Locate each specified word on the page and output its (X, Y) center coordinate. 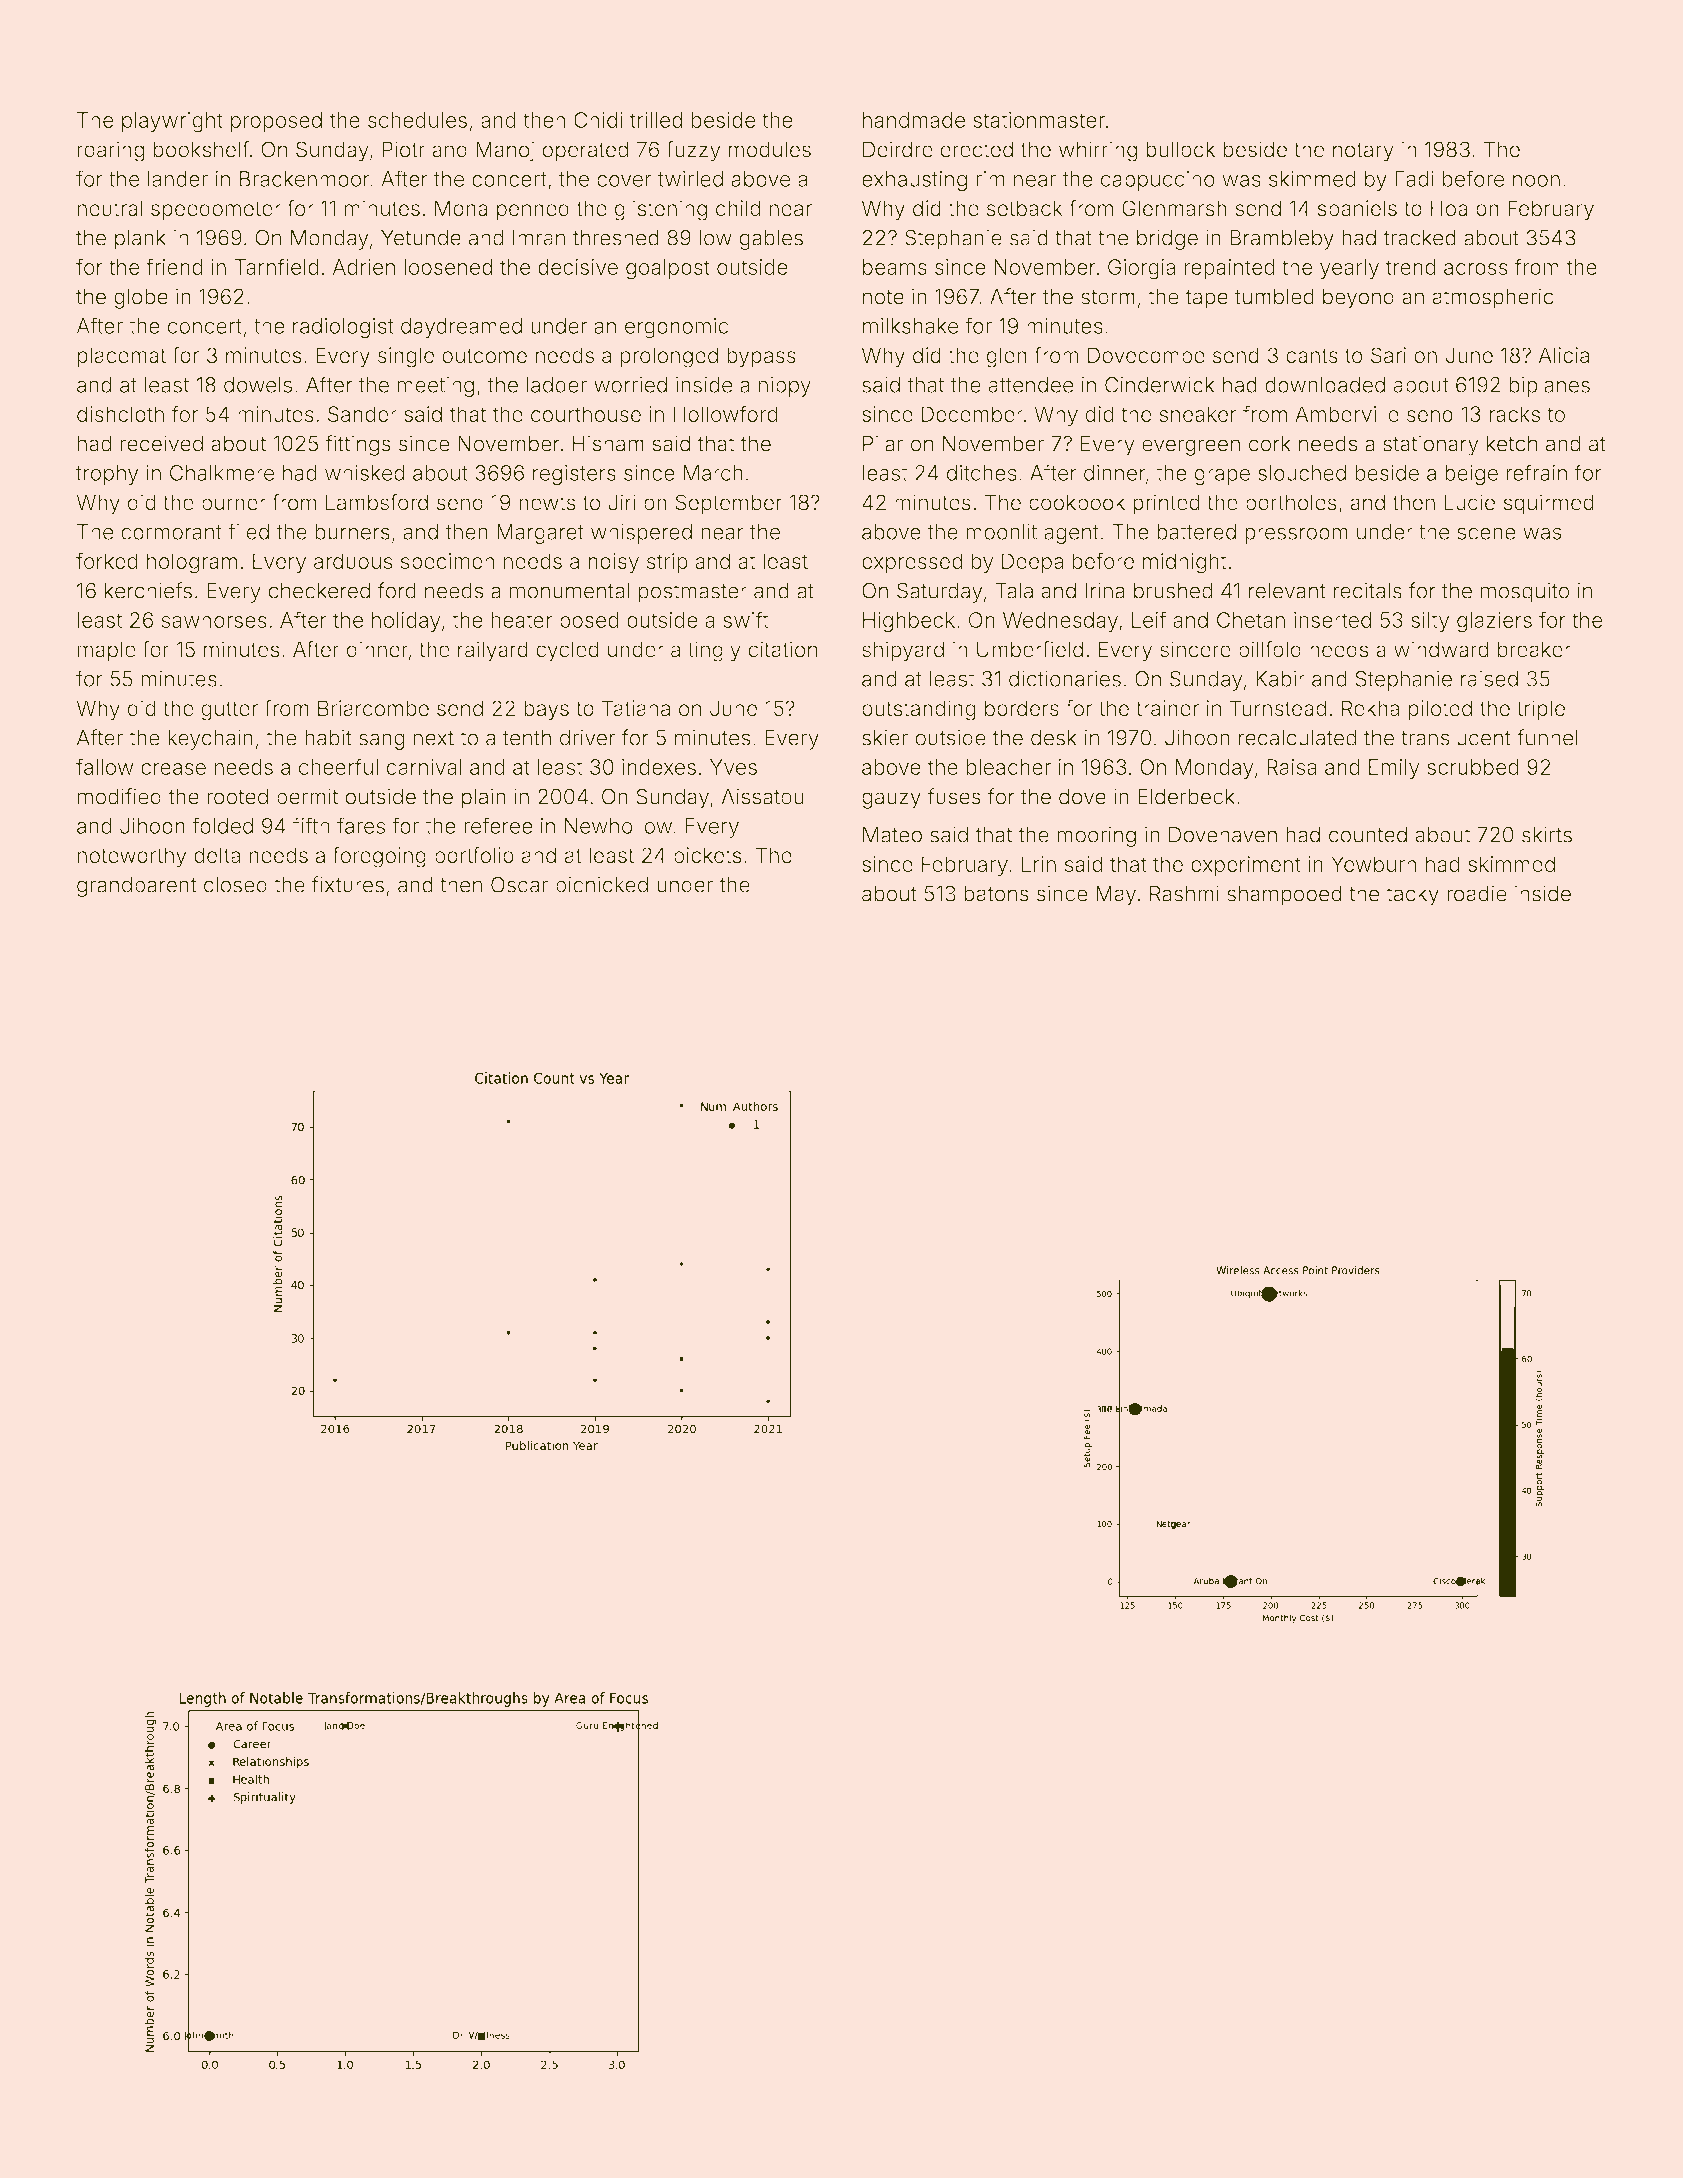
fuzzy (693, 151)
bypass (761, 357)
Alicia (1564, 355)
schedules (417, 120)
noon (1536, 181)
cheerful (338, 766)
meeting (435, 387)
